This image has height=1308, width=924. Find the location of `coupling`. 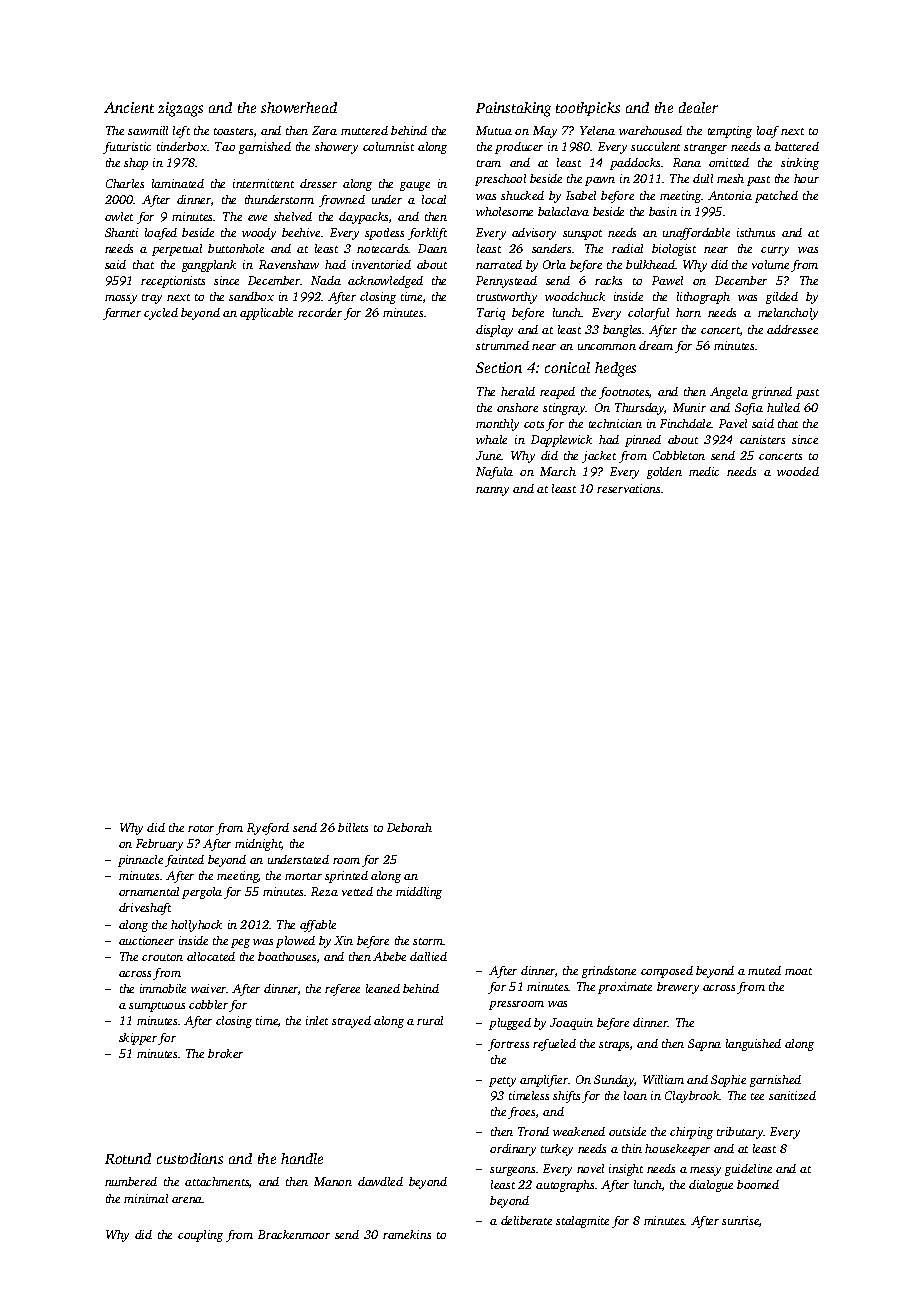

coupling is located at coordinates (200, 1236).
